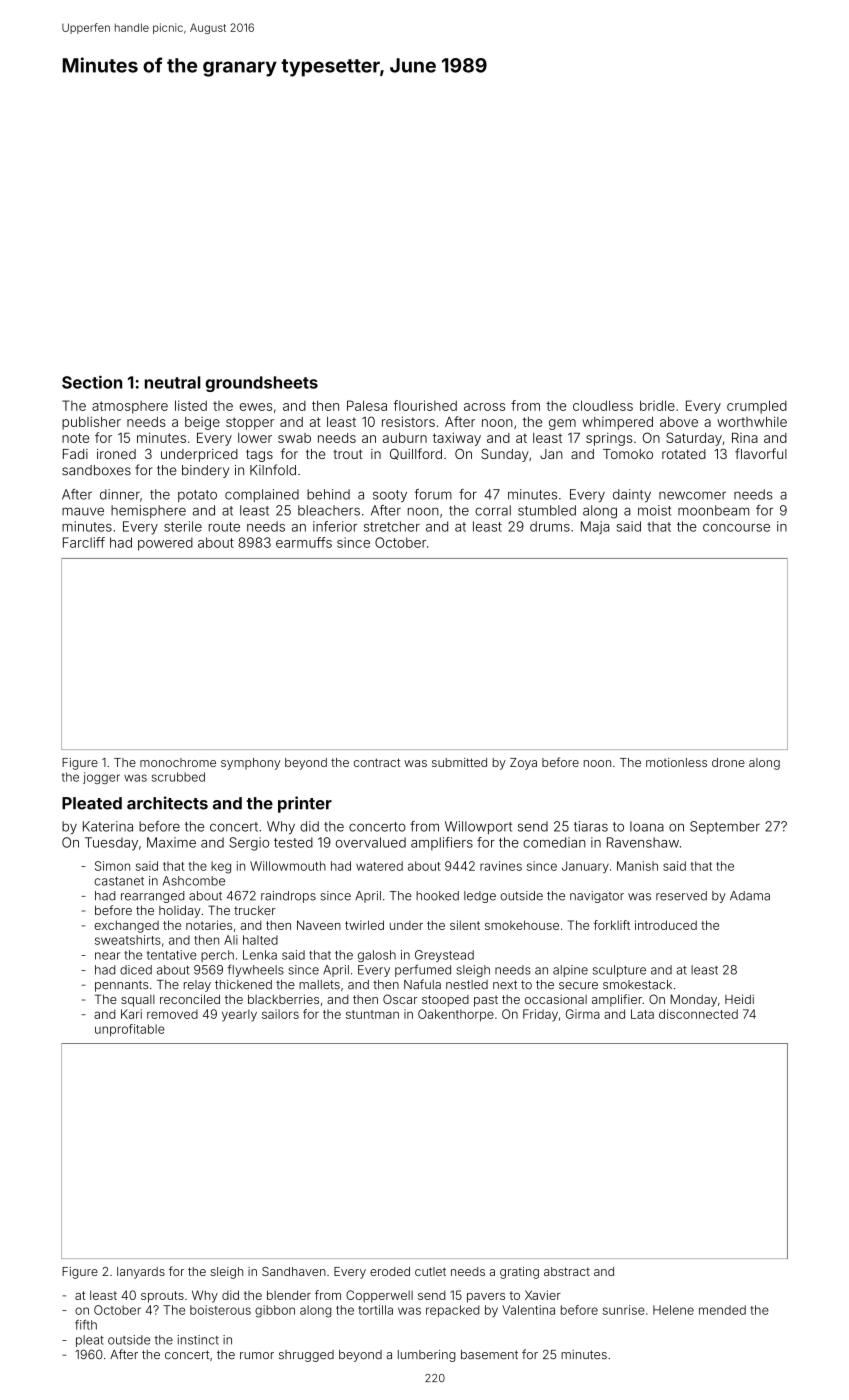 This screenshot has height=1400, width=849. What do you see at coordinates (178, 762) in the screenshot?
I see `monochrome` at bounding box center [178, 762].
